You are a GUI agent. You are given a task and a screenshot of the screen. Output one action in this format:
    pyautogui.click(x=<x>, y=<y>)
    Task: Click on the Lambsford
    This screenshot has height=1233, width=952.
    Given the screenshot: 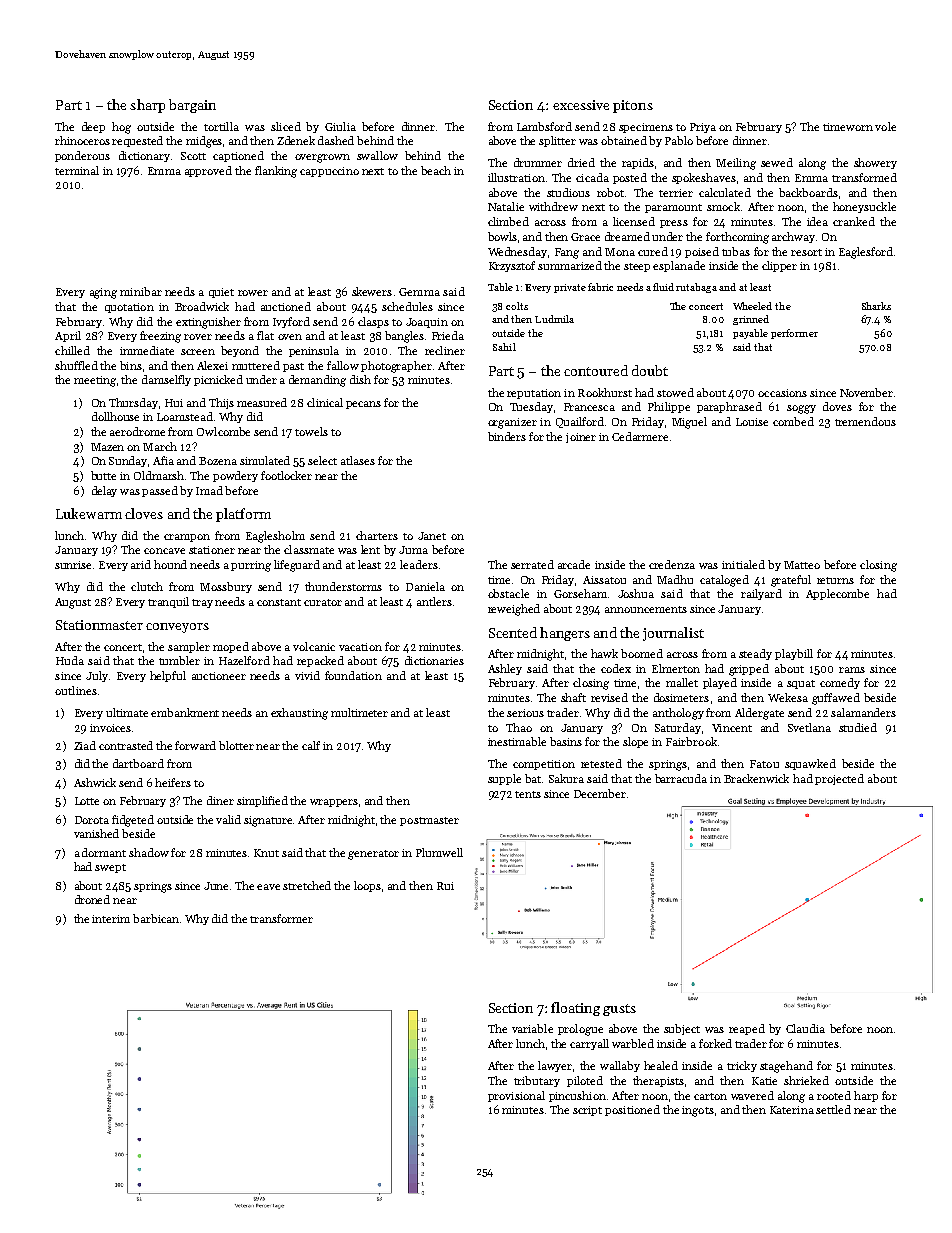 What is the action you would take?
    pyautogui.click(x=544, y=126)
